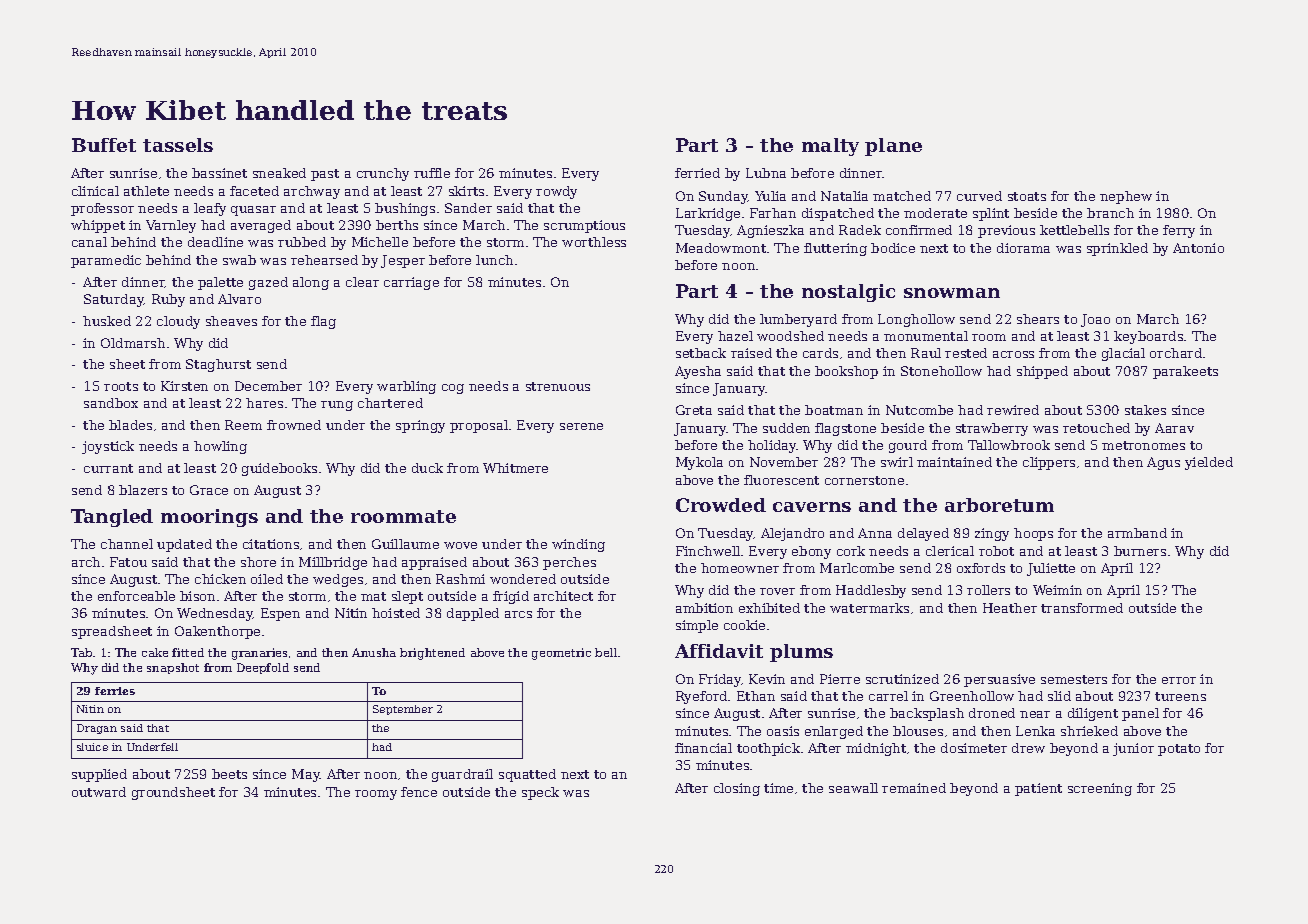 This document has width=1308, height=924. I want to click on cornerstone, so click(864, 480).
